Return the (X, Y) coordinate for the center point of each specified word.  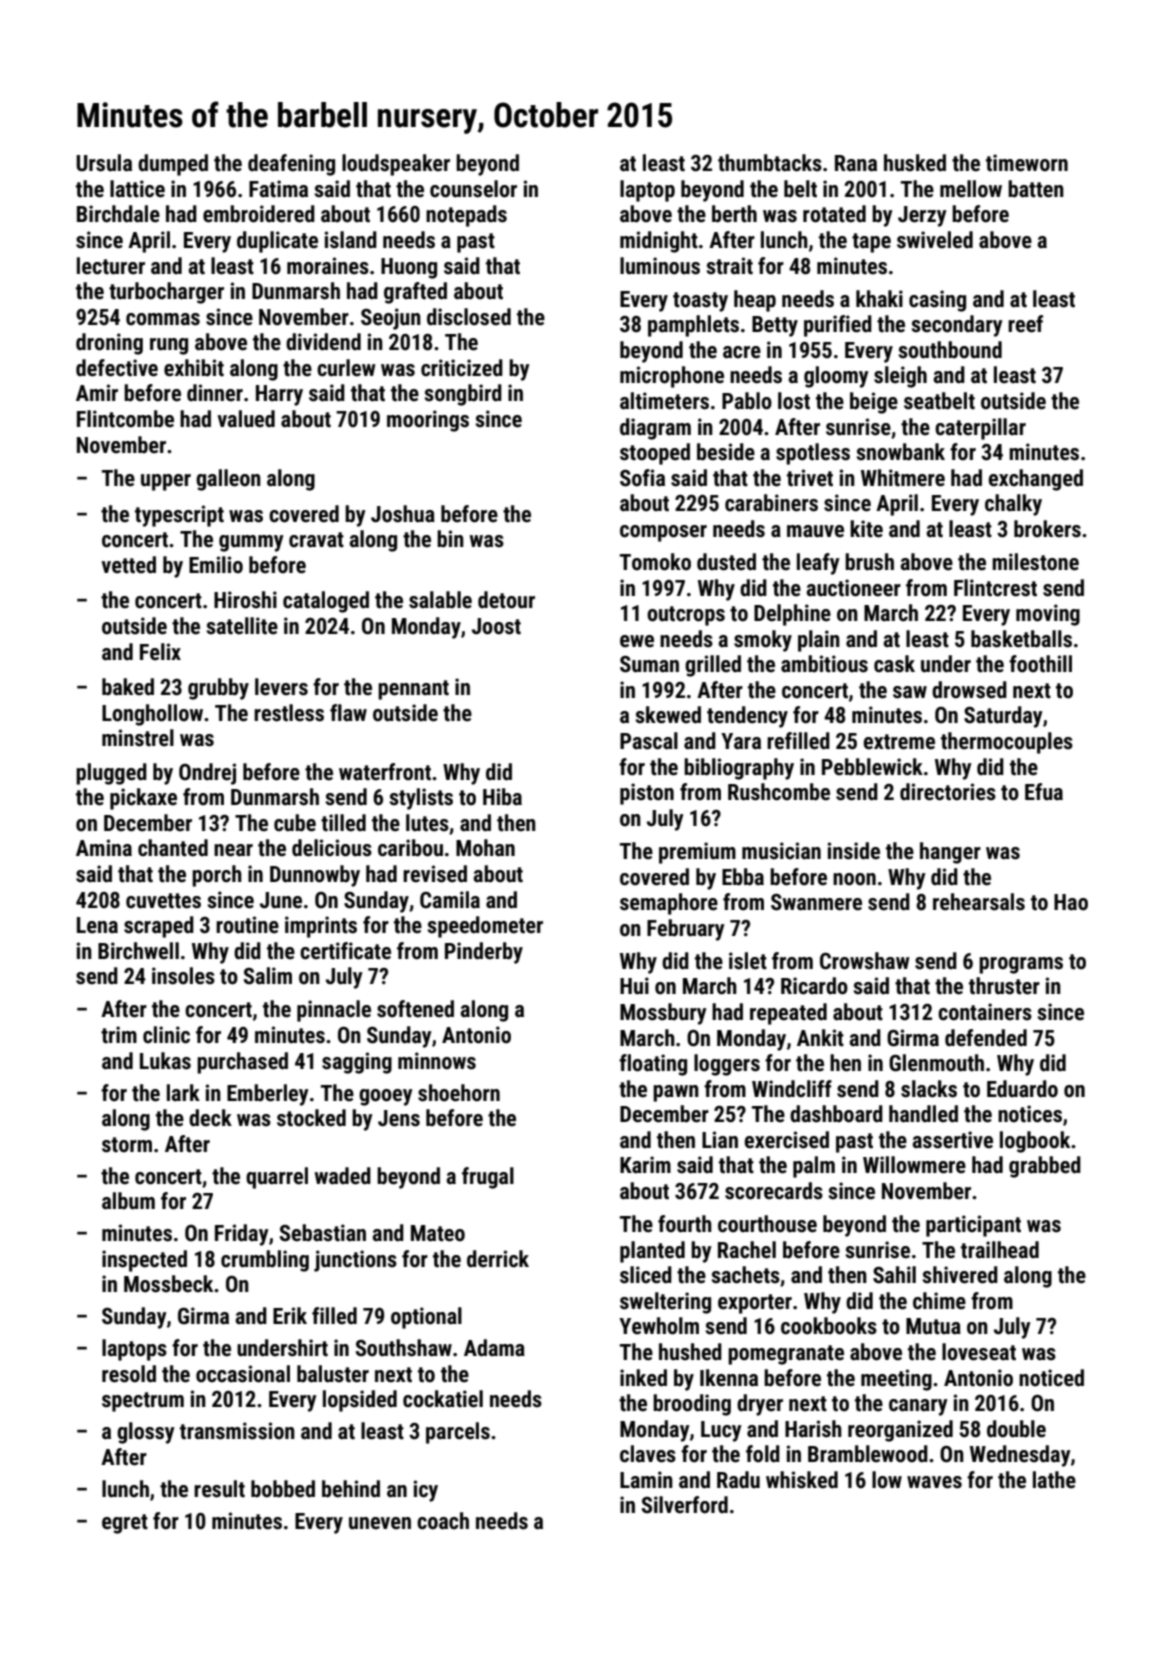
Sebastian (323, 1233)
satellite (242, 626)
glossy (146, 1433)
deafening (291, 165)
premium (697, 853)
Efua (1044, 792)
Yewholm (659, 1326)
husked (915, 163)
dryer (760, 1405)
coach (443, 1521)
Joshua (403, 514)
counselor (473, 189)
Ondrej (207, 774)
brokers (1047, 529)
